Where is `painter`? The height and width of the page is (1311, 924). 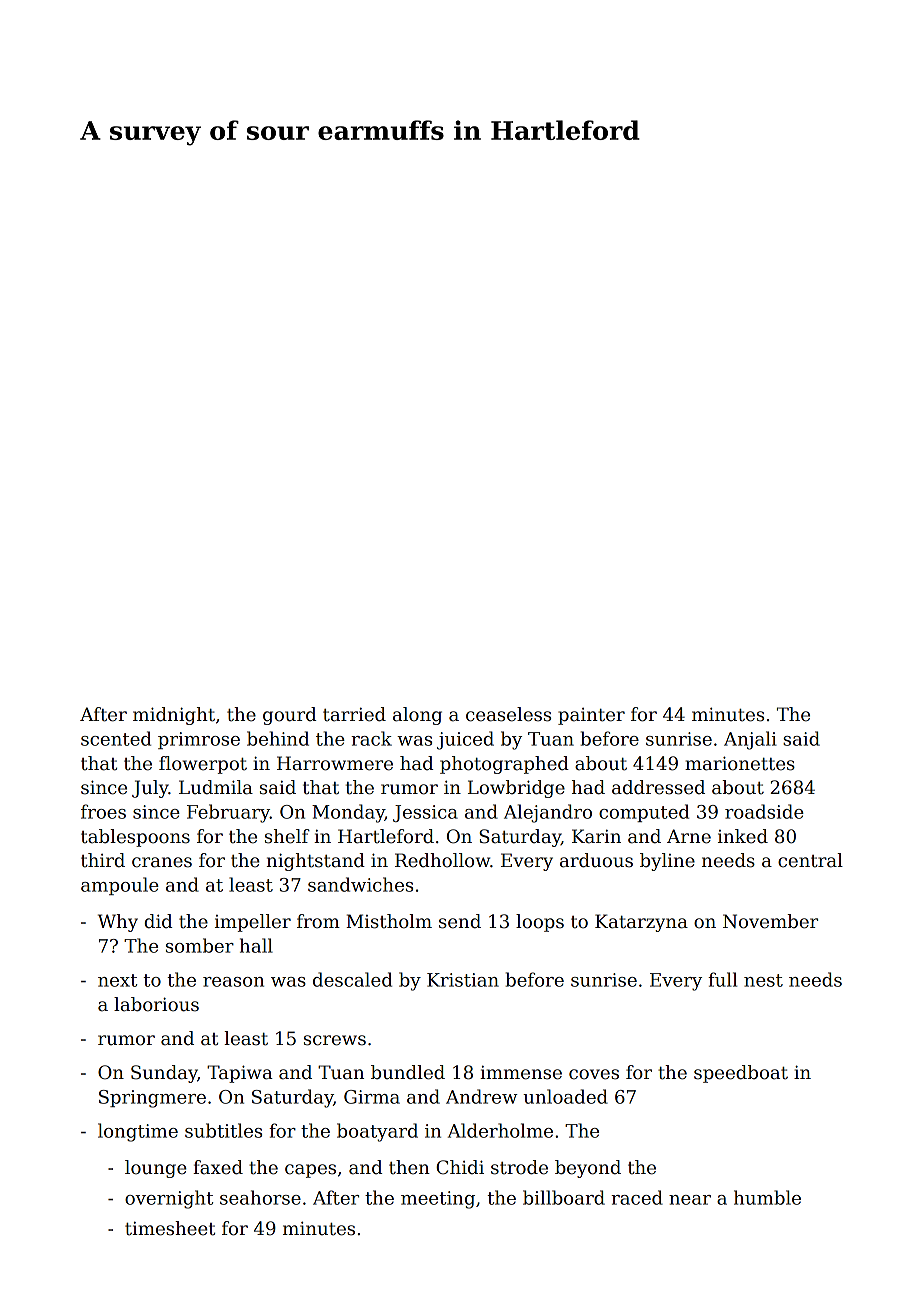 painter is located at coordinates (591, 716).
